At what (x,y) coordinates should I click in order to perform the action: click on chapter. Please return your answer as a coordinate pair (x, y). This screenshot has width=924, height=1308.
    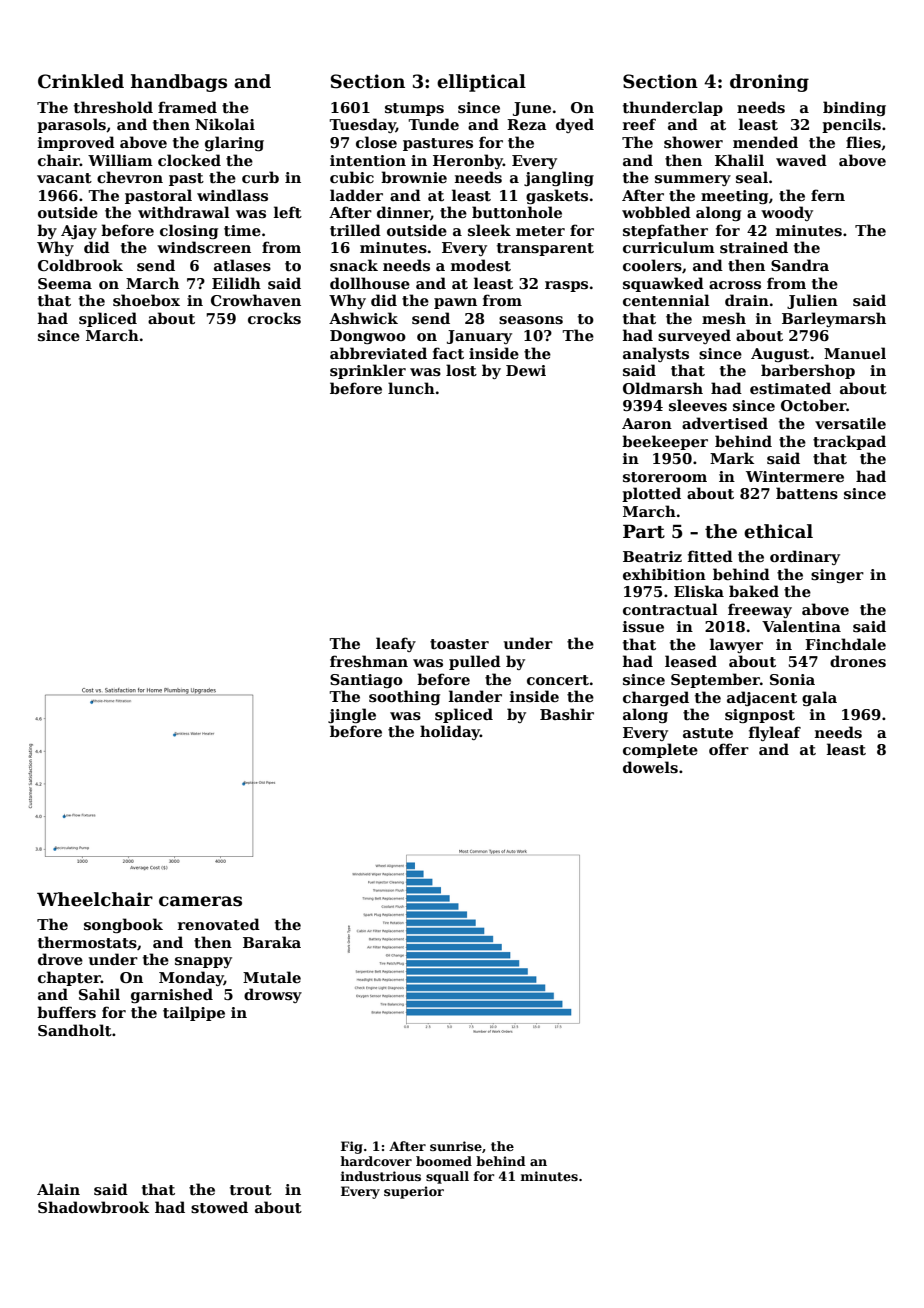
    Looking at the image, I should click on (69, 978).
